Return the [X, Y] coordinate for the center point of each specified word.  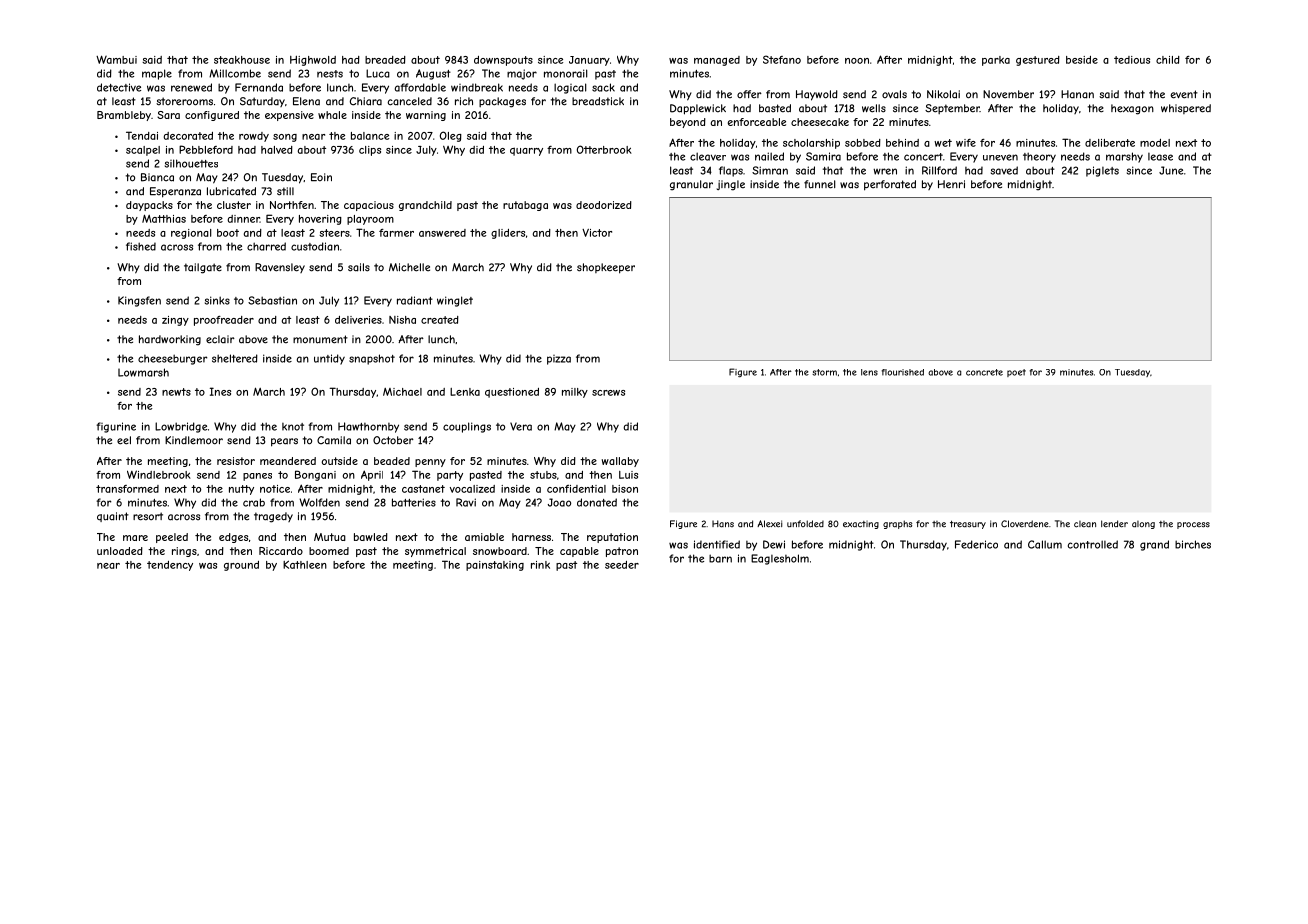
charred [266, 246]
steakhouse [242, 60]
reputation [612, 538]
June [1171, 170]
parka [996, 61]
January [589, 61]
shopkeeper [606, 268]
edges [233, 538]
